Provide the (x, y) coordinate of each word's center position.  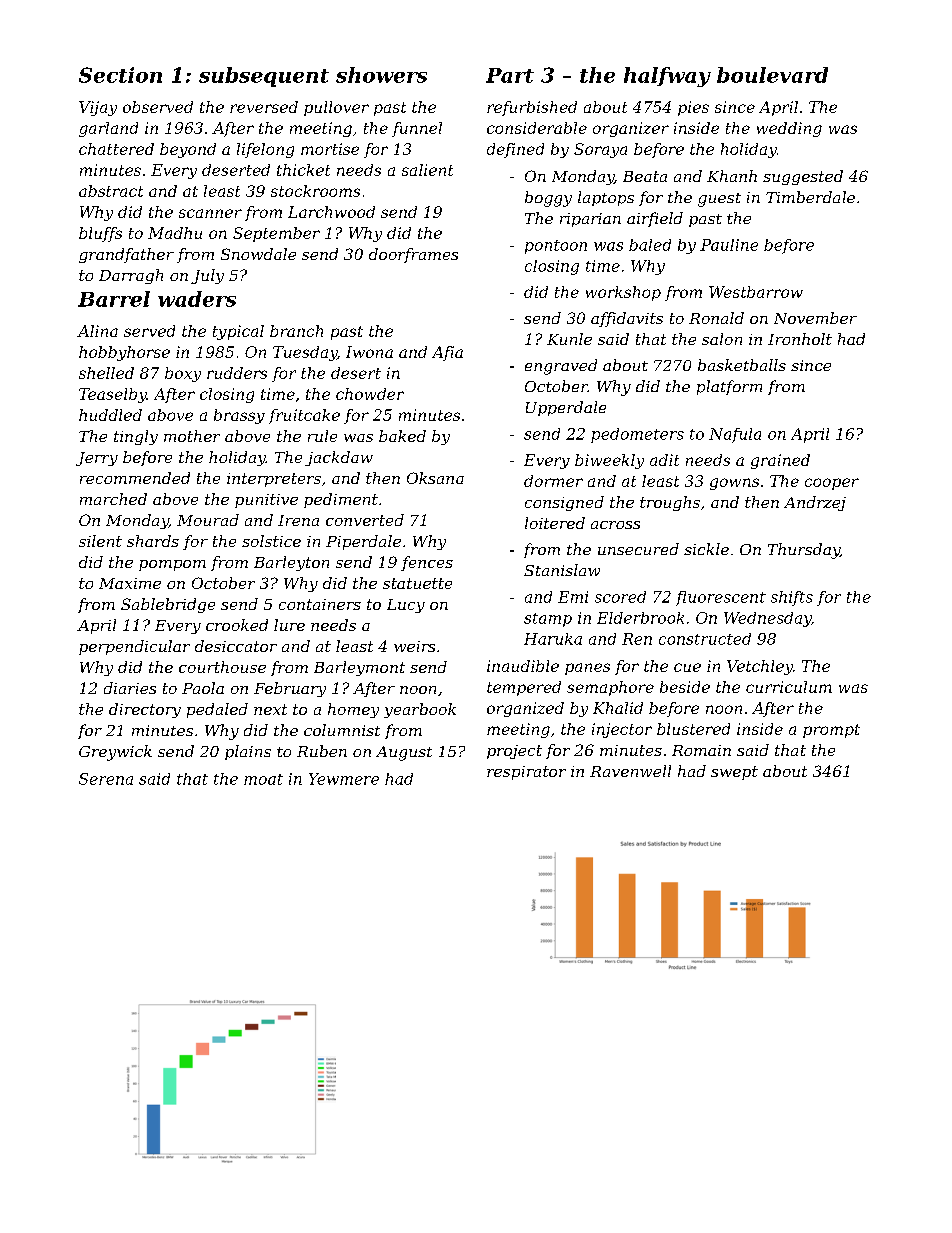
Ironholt (800, 339)
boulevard (772, 75)
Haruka (553, 639)
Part (510, 75)
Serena (106, 779)
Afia (447, 353)
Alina (97, 331)
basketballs (742, 365)
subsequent (264, 77)
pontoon (556, 247)
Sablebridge (168, 605)
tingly (136, 437)
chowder (370, 394)
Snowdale (258, 254)
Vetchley (760, 667)
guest (719, 200)
